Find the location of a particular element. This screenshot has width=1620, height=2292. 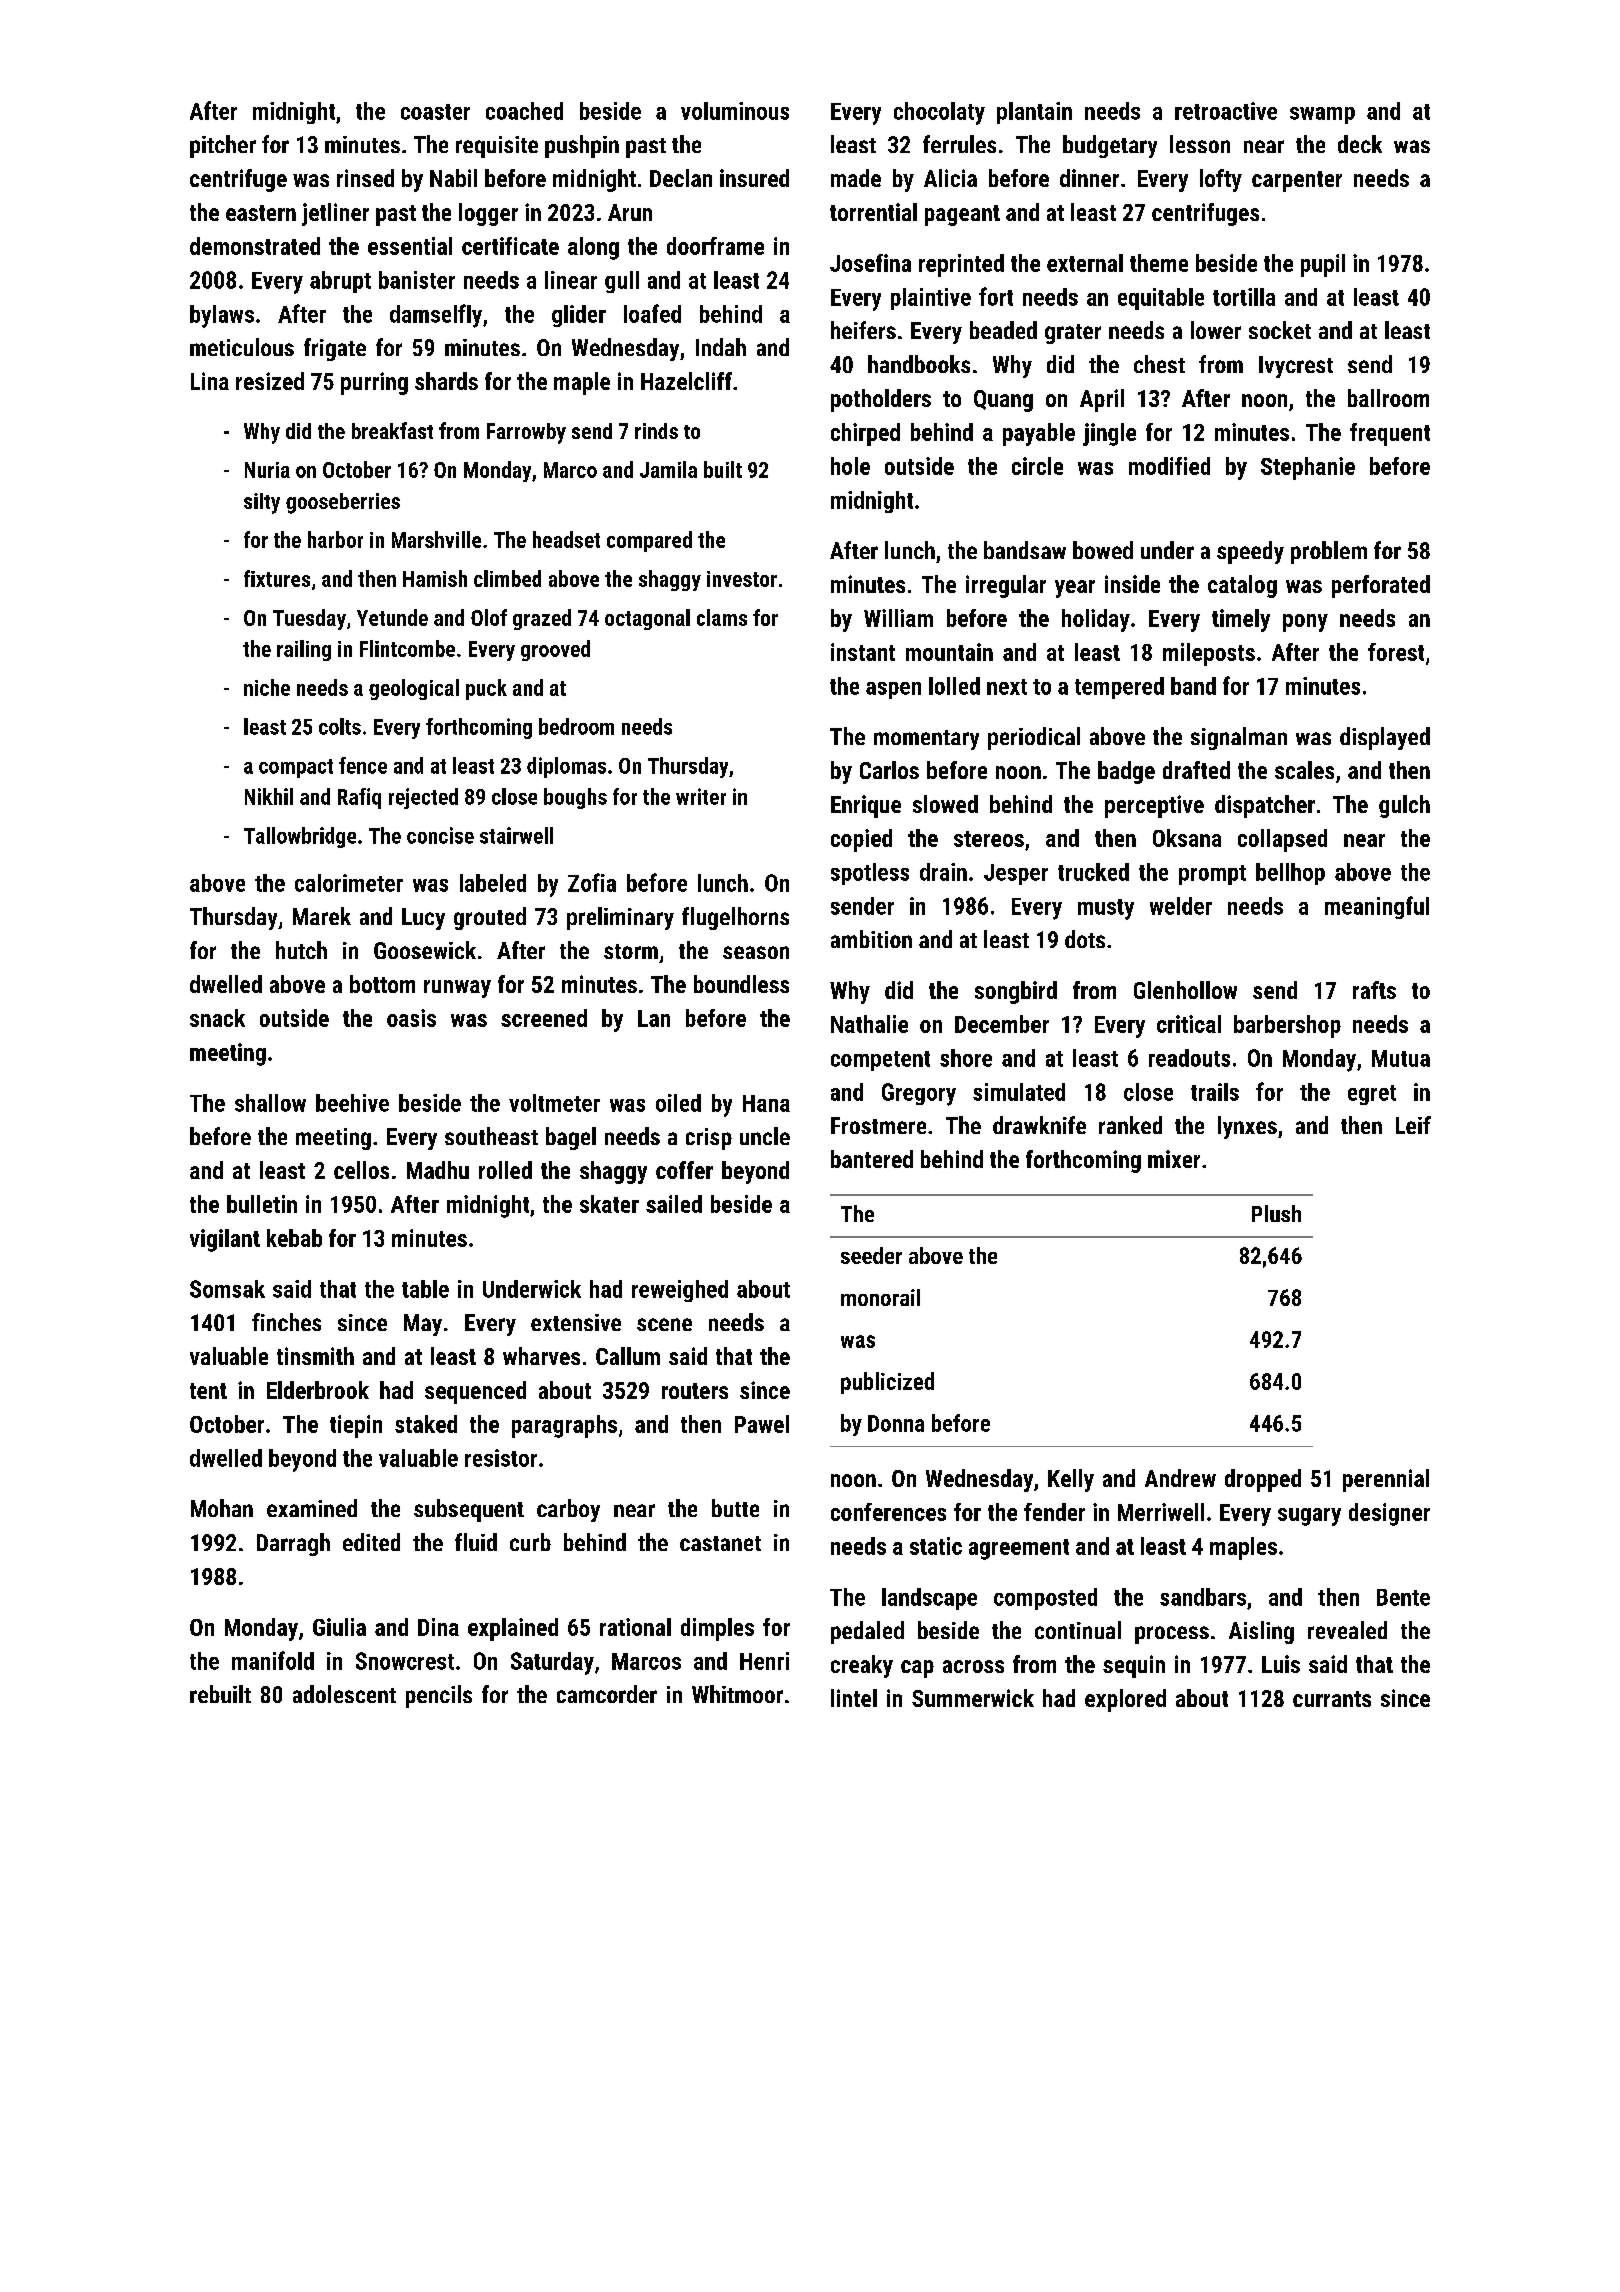

explained is located at coordinates (513, 1629).
